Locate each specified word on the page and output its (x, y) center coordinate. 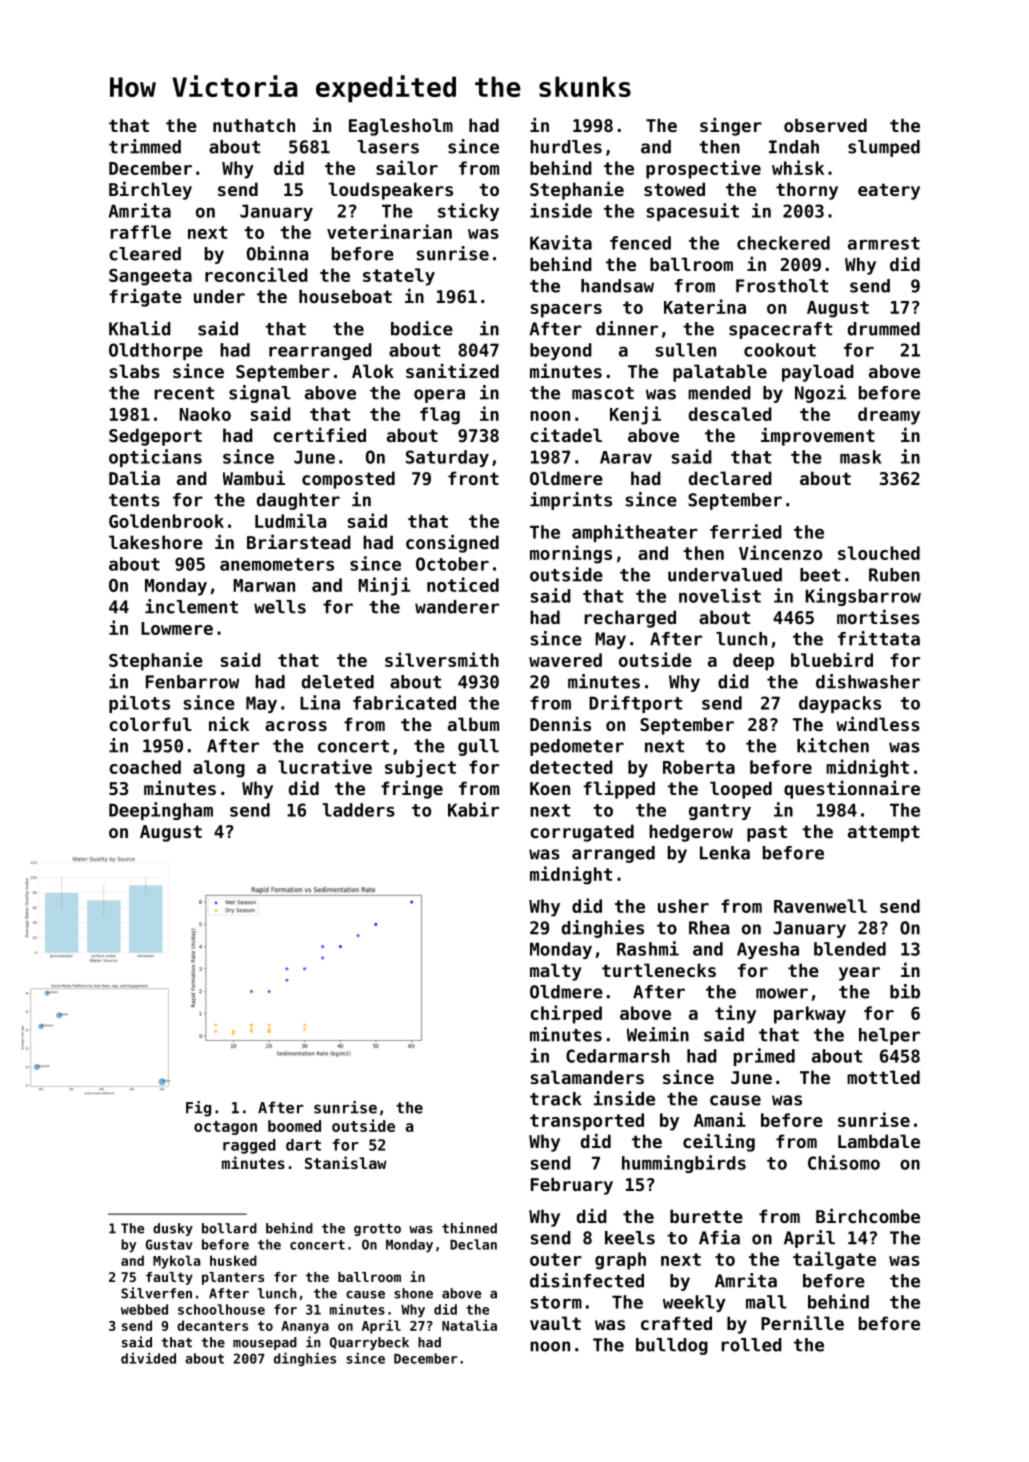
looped (741, 790)
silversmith (442, 659)
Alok (373, 371)
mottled (883, 1077)
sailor (407, 167)
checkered (783, 243)
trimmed (145, 146)
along (219, 769)
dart (303, 1145)
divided (148, 1358)
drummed (884, 329)
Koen (550, 788)
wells (280, 607)
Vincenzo (780, 552)
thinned (469, 1228)
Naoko (205, 414)
